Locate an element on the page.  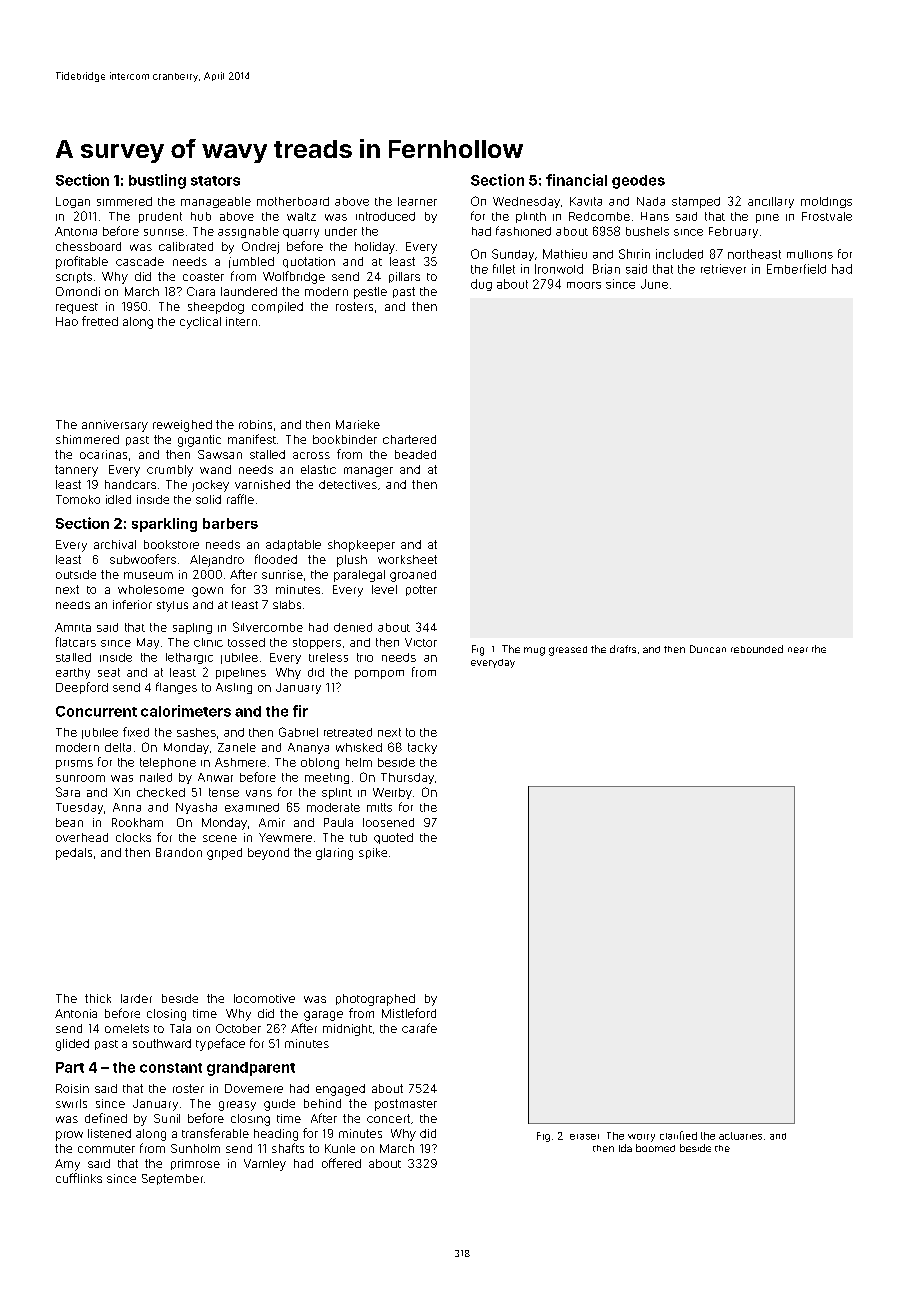
boomed is located at coordinates (655, 1148).
